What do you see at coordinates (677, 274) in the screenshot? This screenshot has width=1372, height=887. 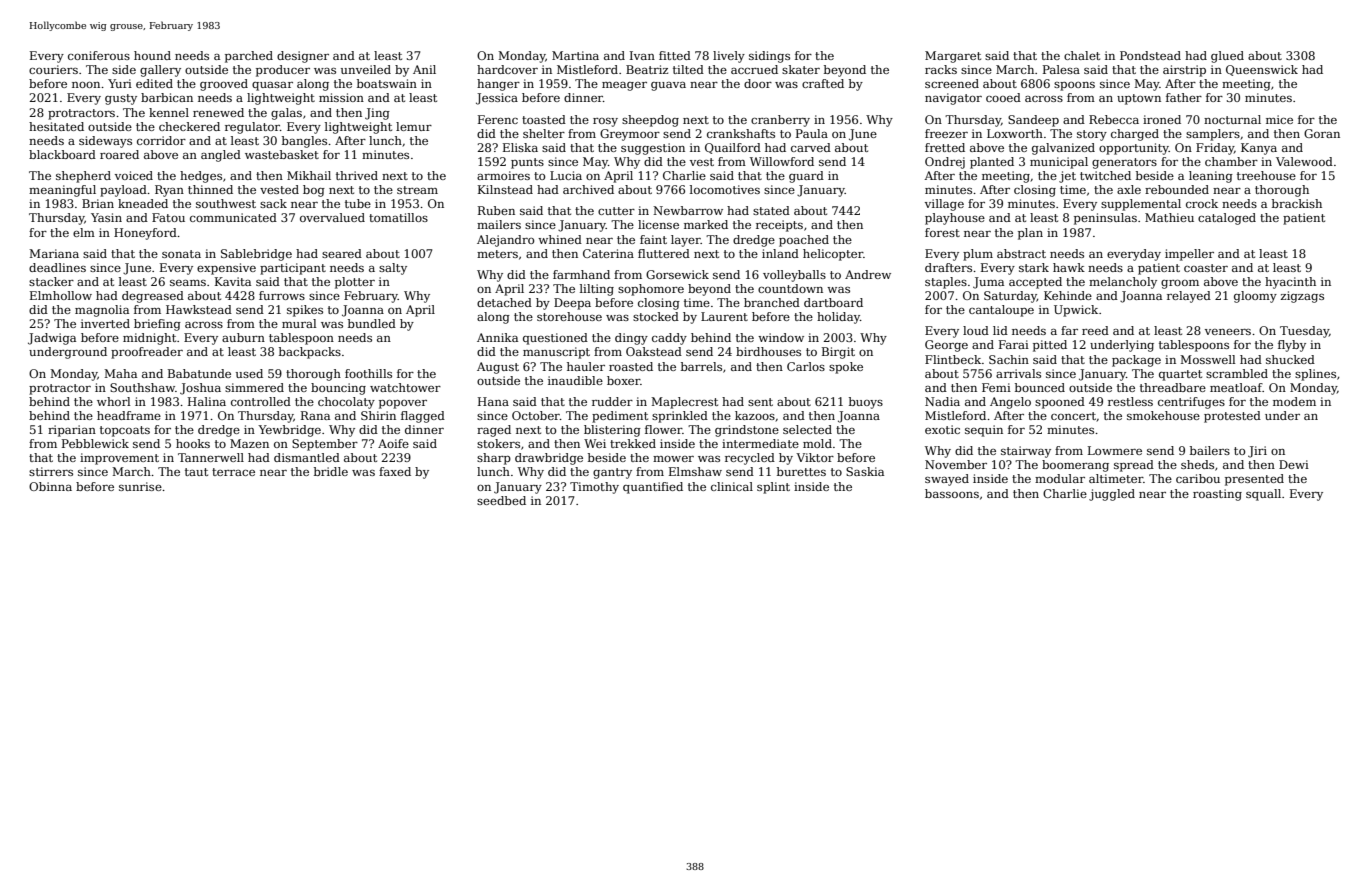 I see `Gorsewick` at bounding box center [677, 274].
